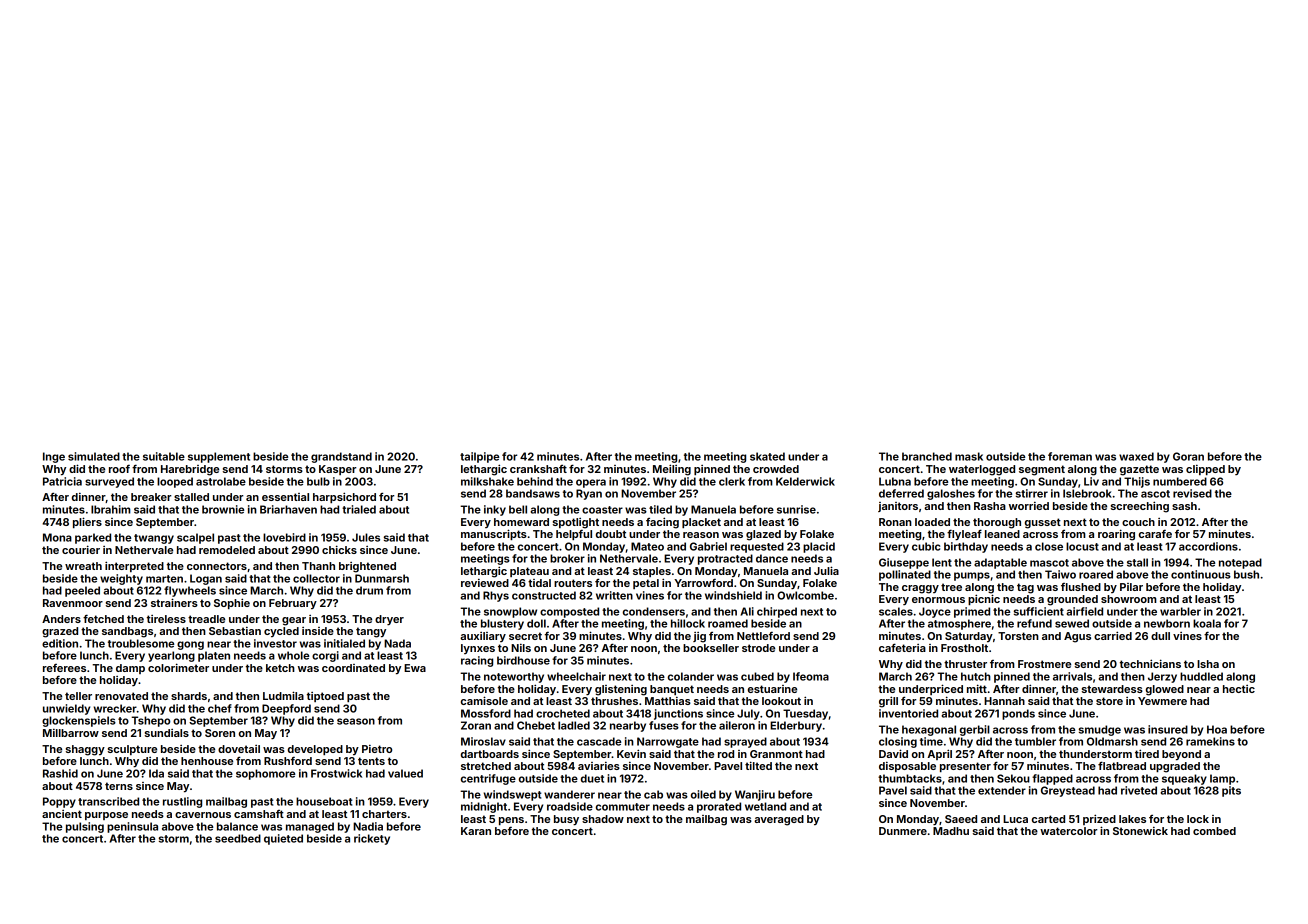  What do you see at coordinates (976, 676) in the screenshot?
I see `hutch` at bounding box center [976, 676].
